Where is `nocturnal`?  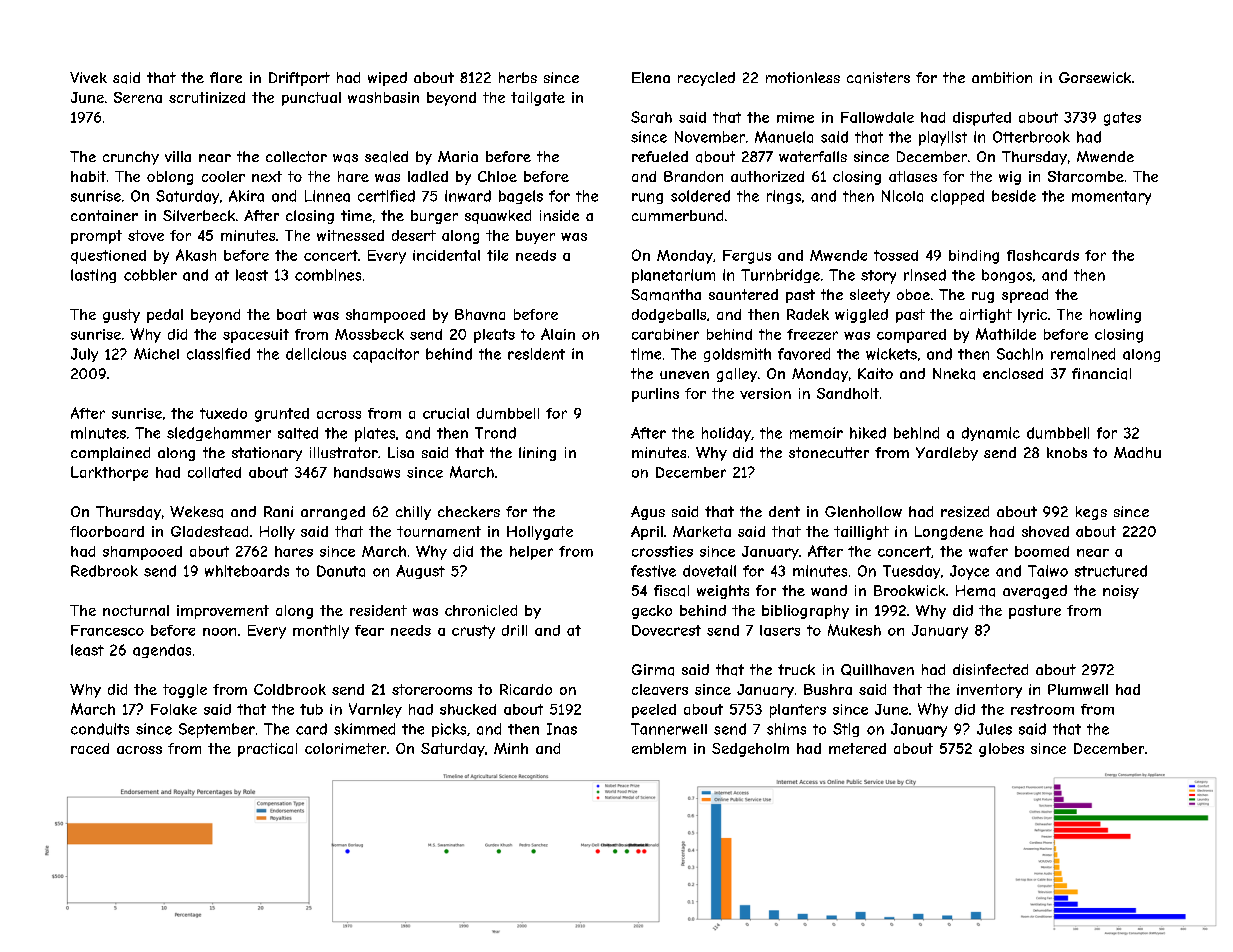 nocturnal is located at coordinates (136, 610).
